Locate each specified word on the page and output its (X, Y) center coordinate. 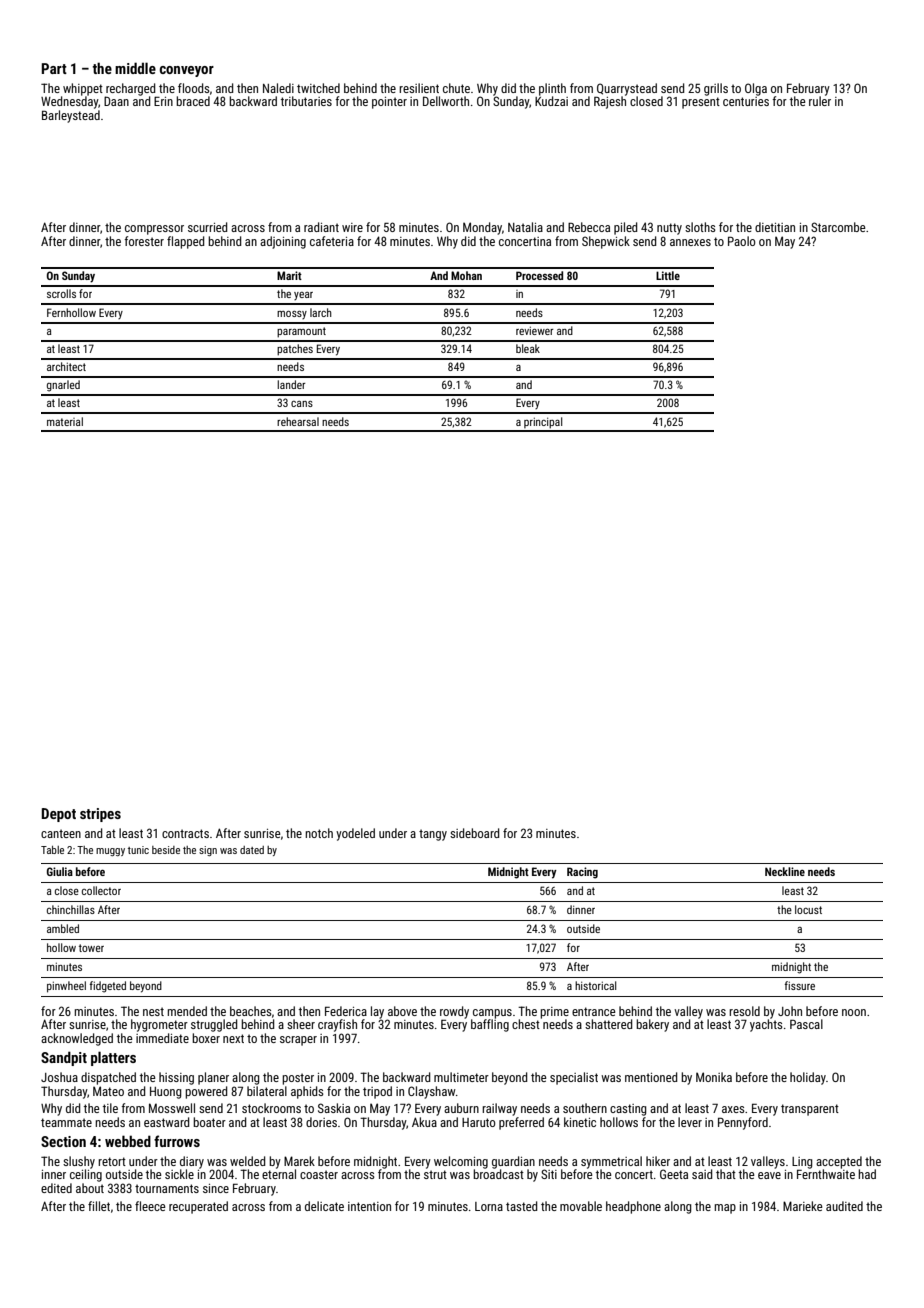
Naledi (278, 88)
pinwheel (66, 987)
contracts (185, 833)
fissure (800, 985)
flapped (186, 242)
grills (716, 89)
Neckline (785, 871)
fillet (99, 1206)
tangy (433, 835)
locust (808, 909)
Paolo (742, 241)
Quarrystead (627, 89)
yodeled (355, 834)
